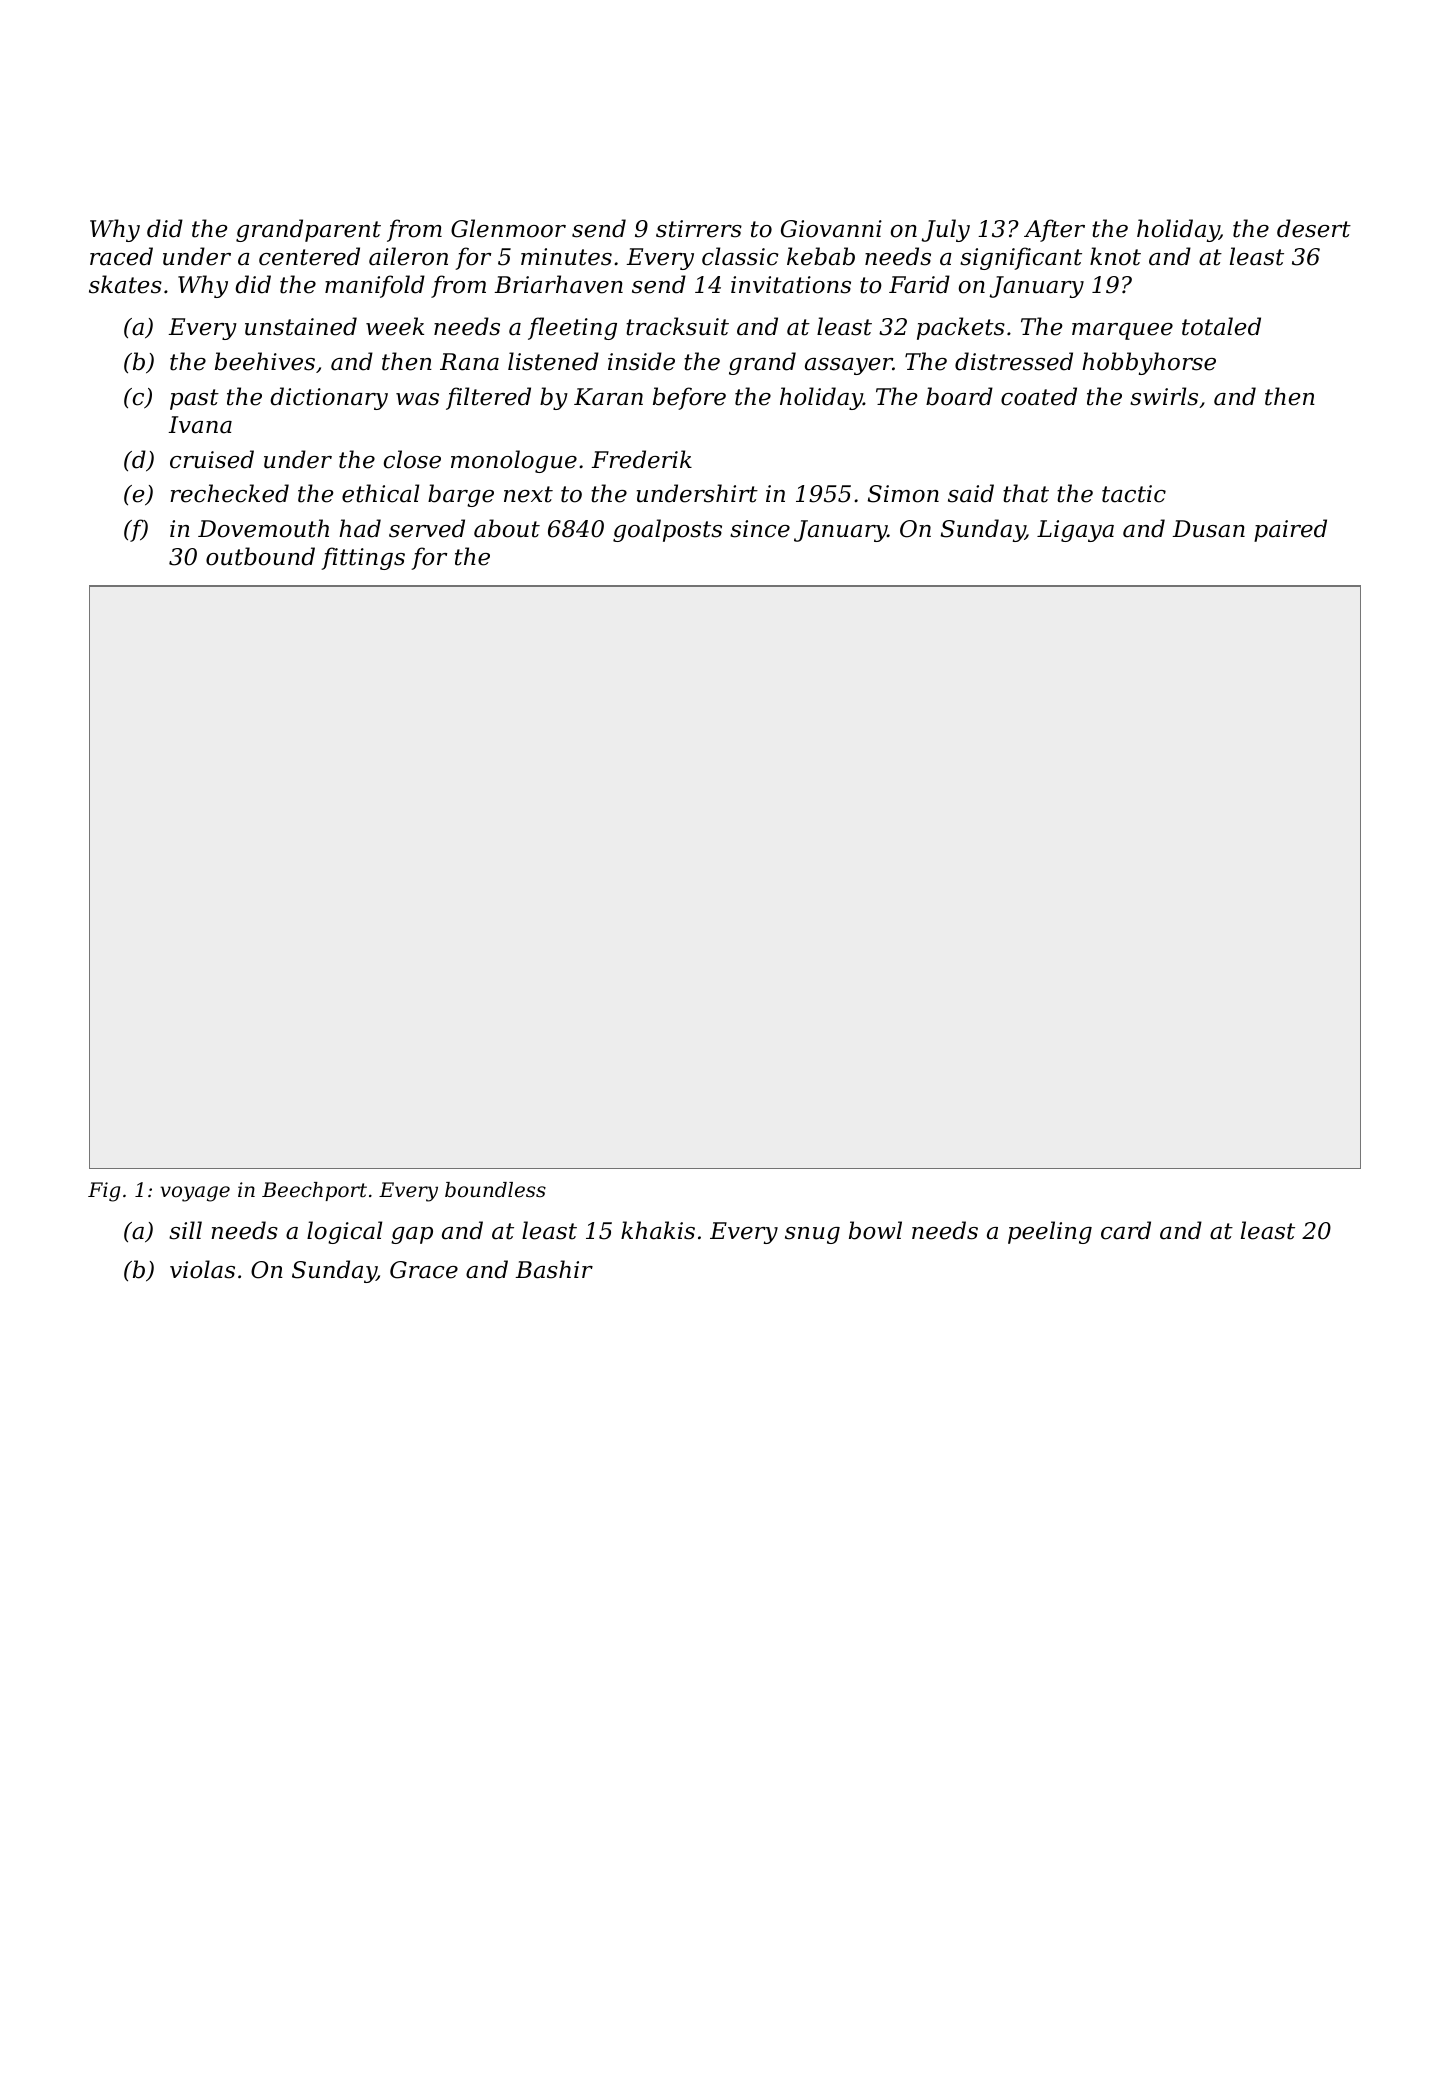 The width and height of the document is (1450, 2100). What do you see at coordinates (1290, 530) in the document?
I see `paired` at bounding box center [1290, 530].
